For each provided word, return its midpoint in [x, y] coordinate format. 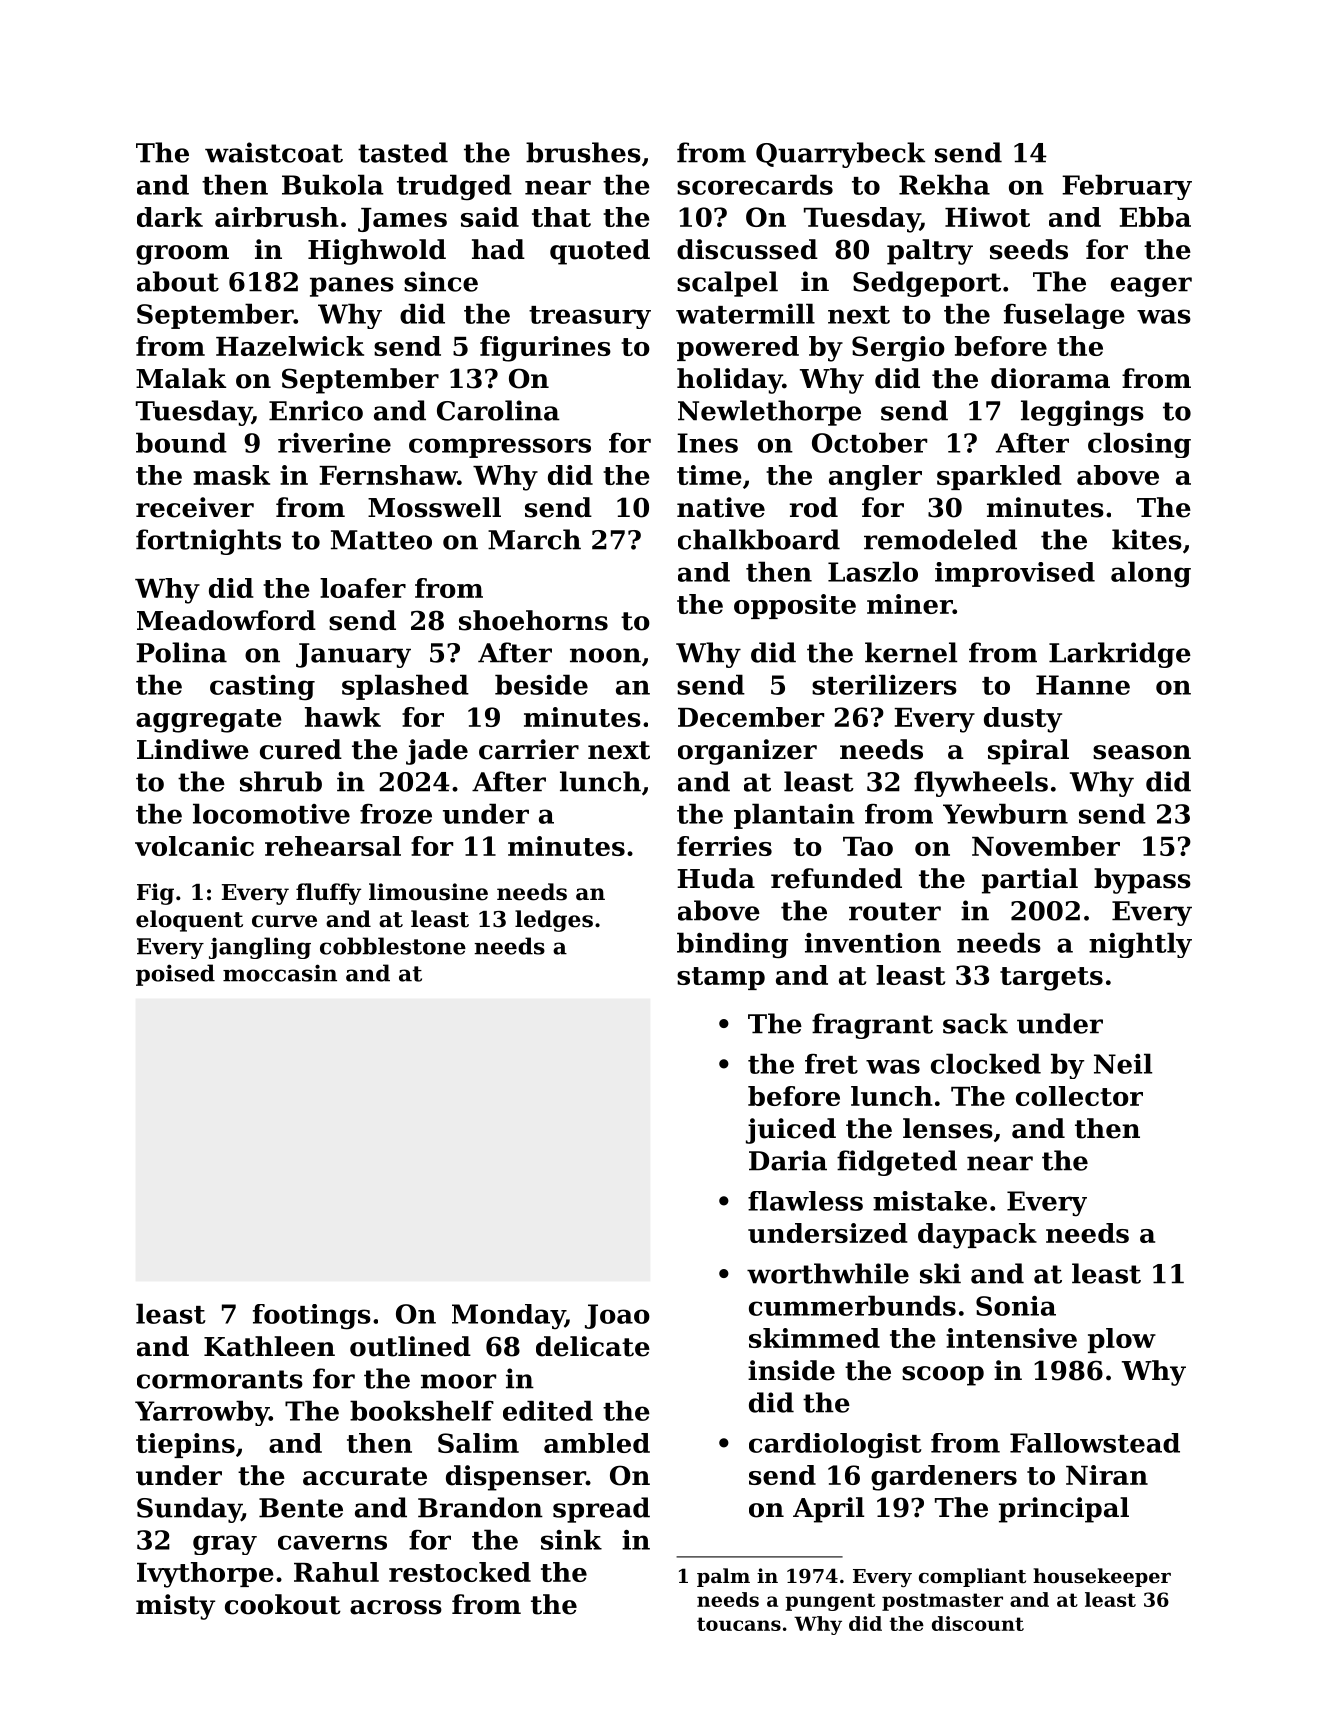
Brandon [480, 1507]
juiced [791, 1131]
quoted [600, 252]
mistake [930, 1201]
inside [791, 1370]
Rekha [944, 184]
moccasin [280, 973]
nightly [1140, 945]
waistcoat [274, 152]
